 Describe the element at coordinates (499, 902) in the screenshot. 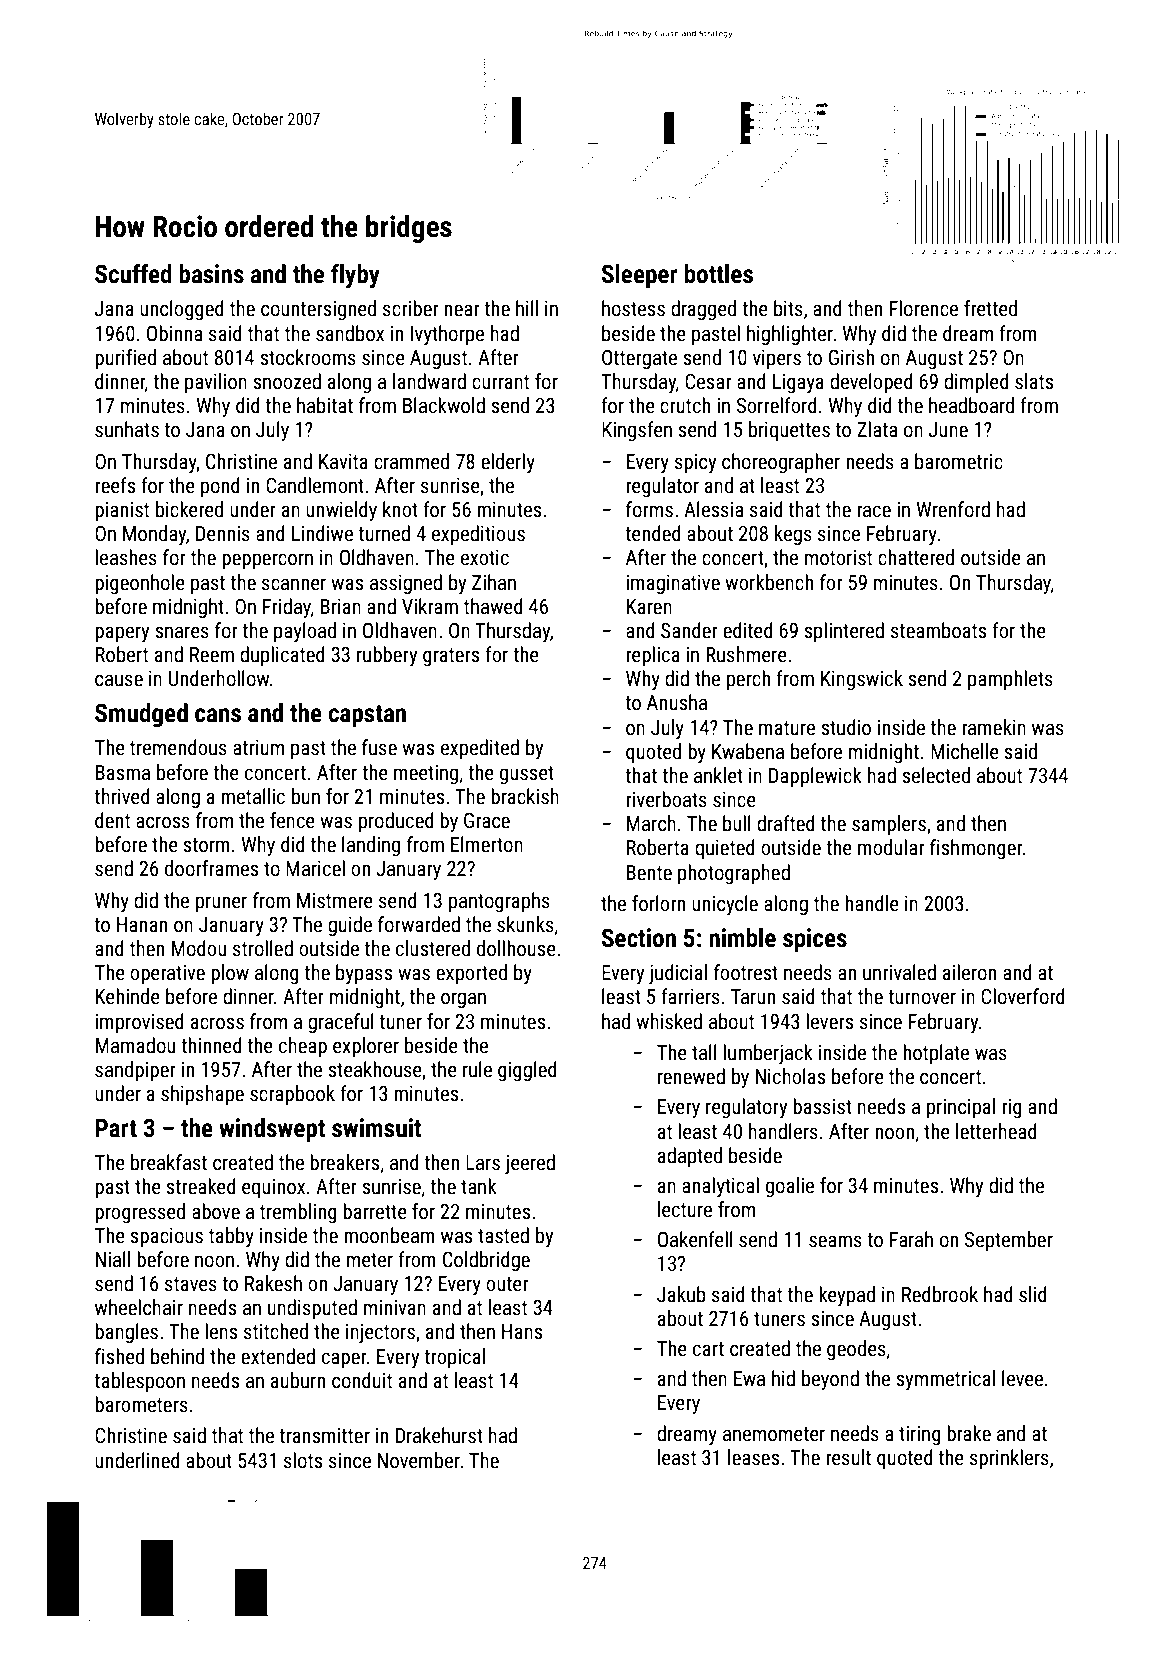

I see `pantographs` at that location.
